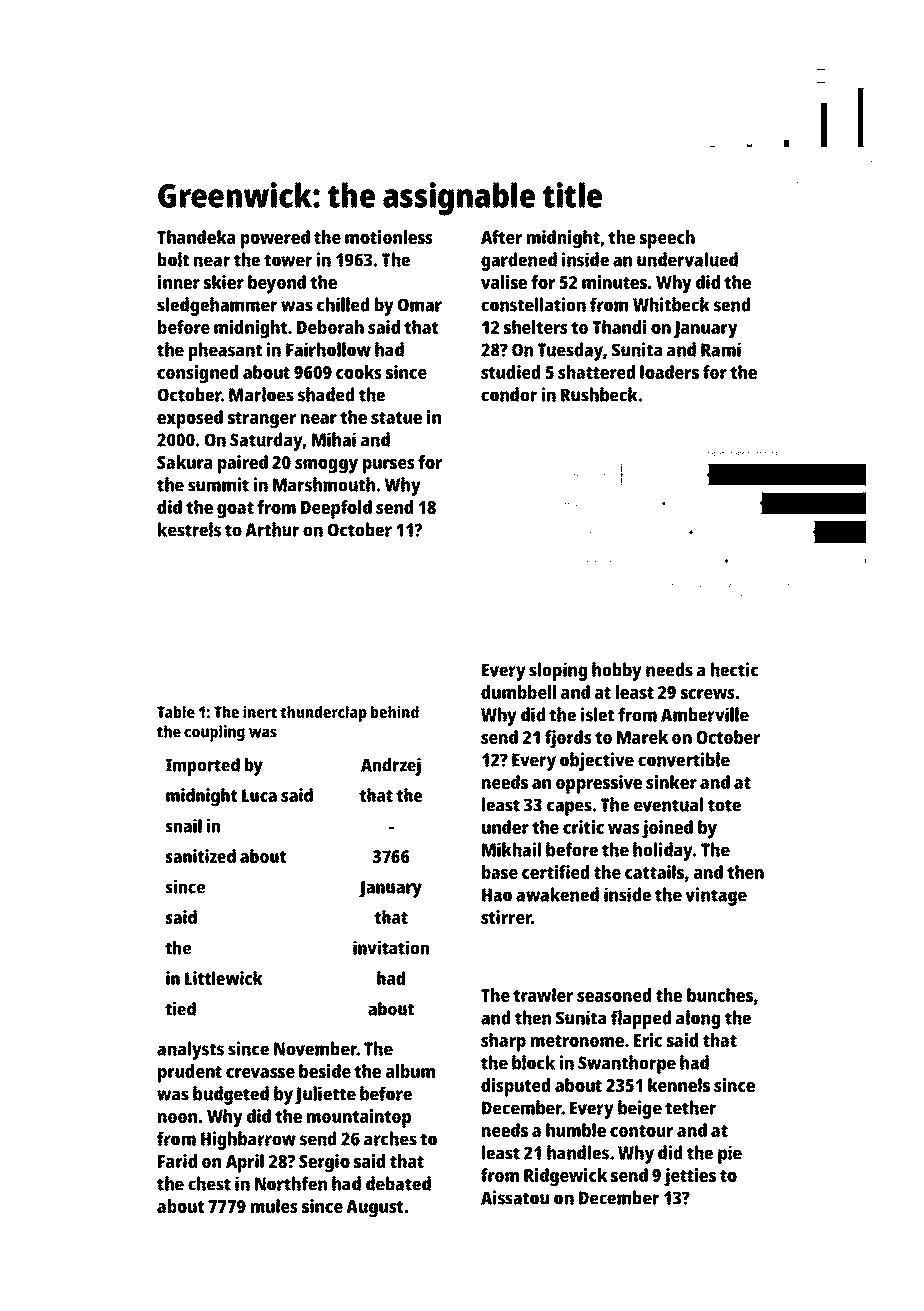 The image size is (924, 1311). Describe the element at coordinates (328, 349) in the screenshot. I see `Fairhollow` at that location.
